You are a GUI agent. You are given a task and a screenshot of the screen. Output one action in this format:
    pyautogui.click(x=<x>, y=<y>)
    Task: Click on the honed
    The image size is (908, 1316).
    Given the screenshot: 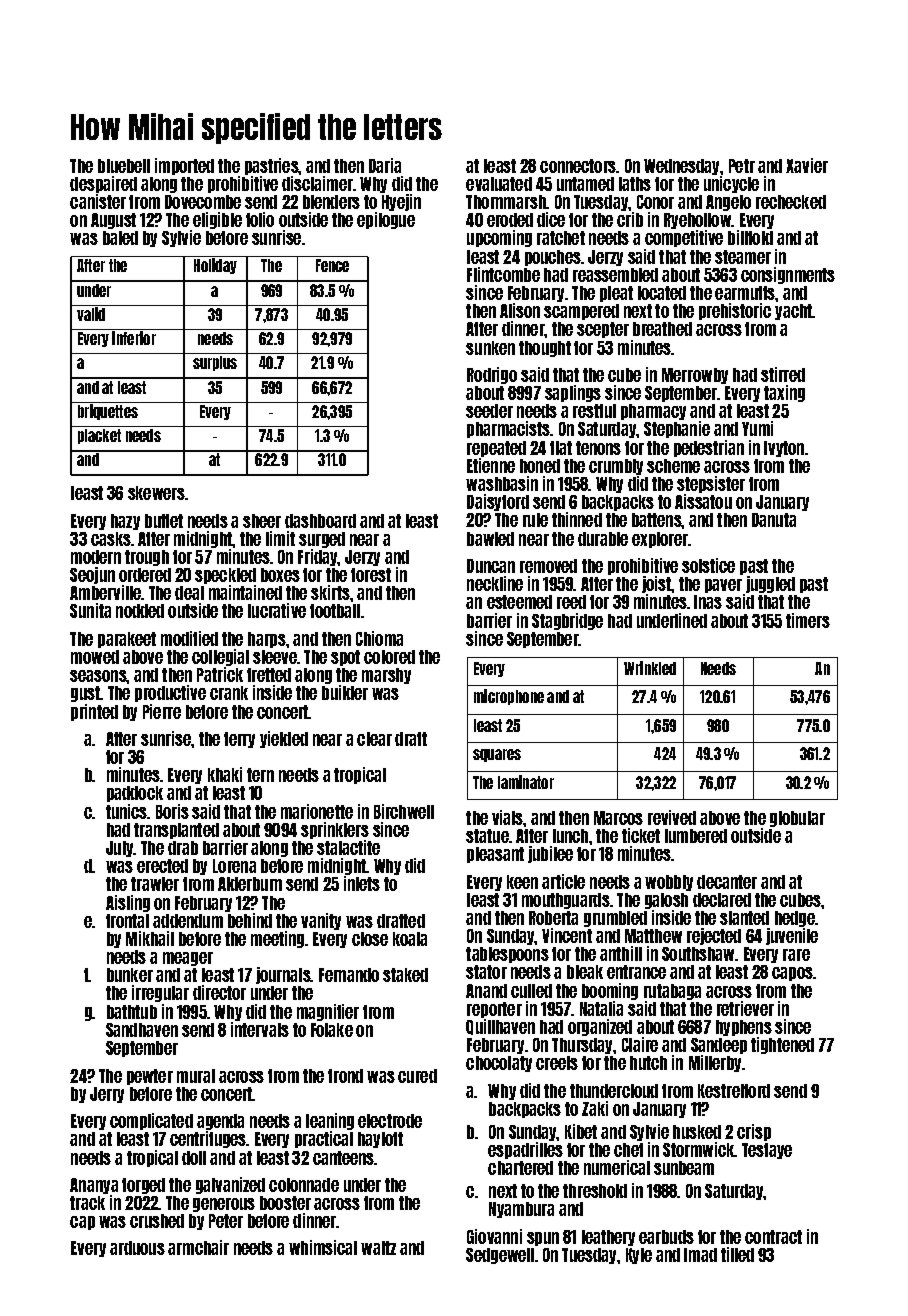 What is the action you would take?
    pyautogui.click(x=540, y=466)
